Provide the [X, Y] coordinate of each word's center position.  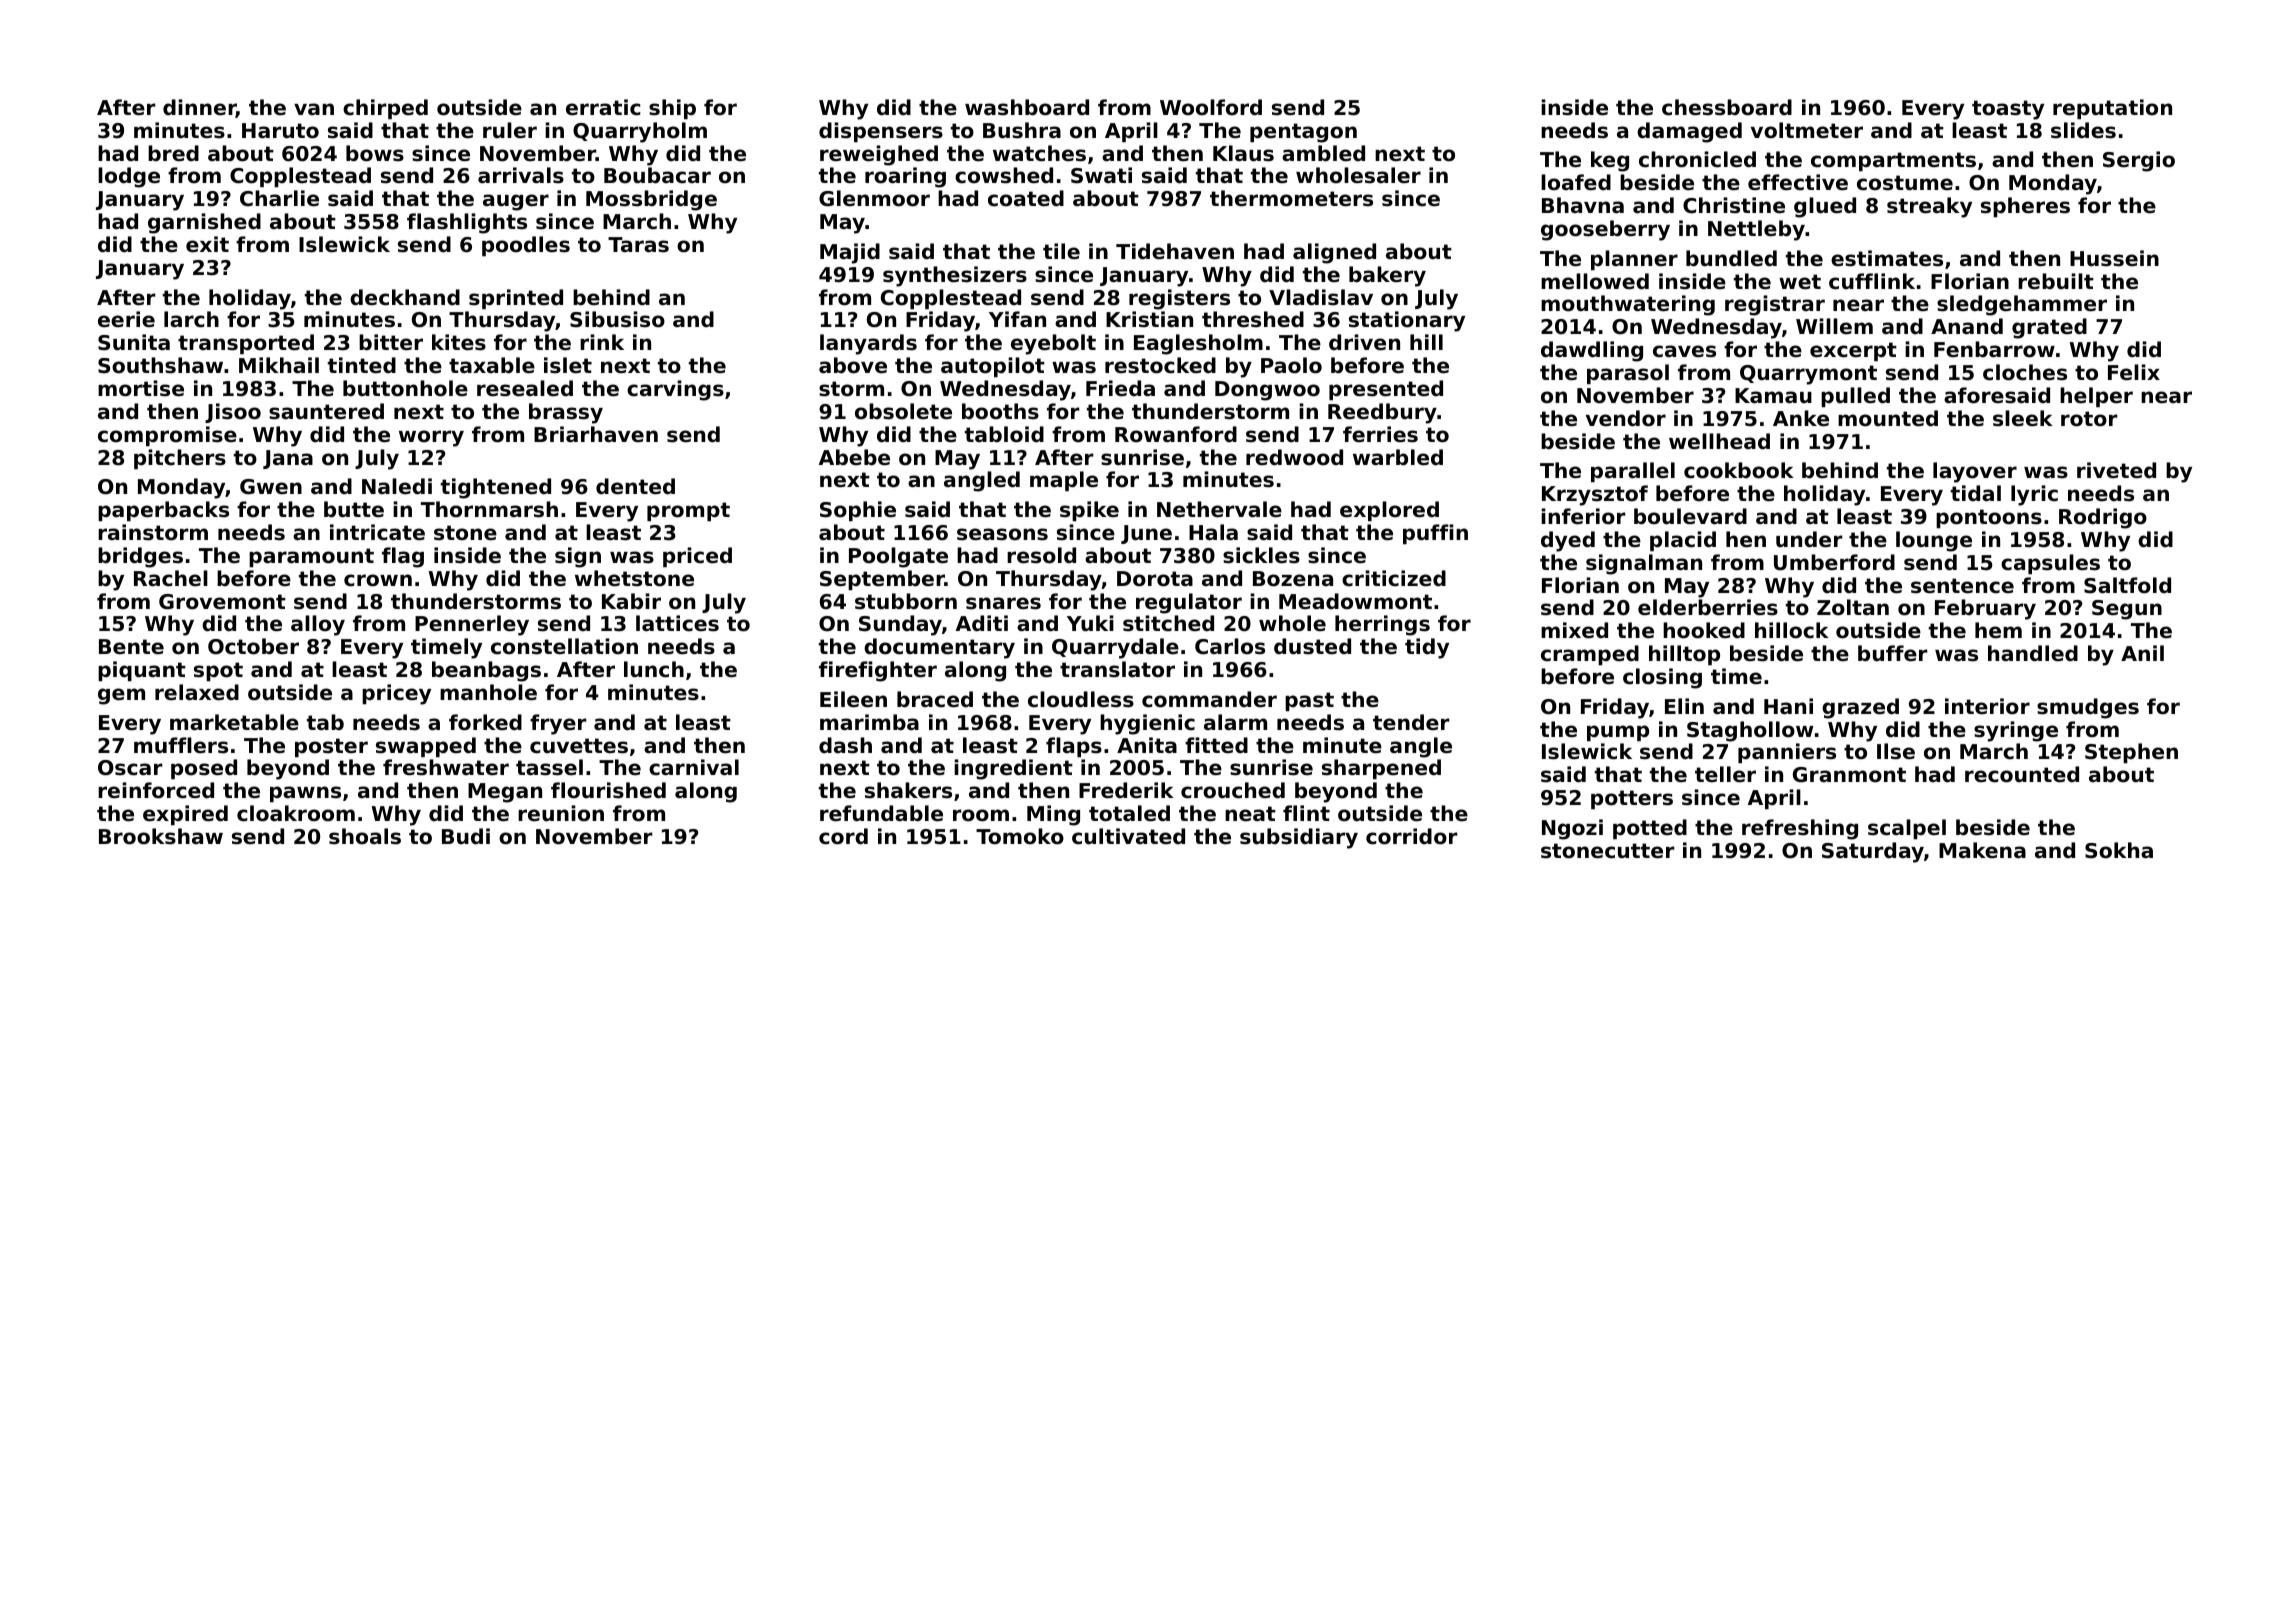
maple [1064, 481]
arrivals [521, 175]
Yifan [1017, 319]
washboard [1027, 107]
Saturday [1873, 852]
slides [2083, 130]
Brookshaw [161, 836]
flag [403, 557]
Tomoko [1020, 836]
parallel [1633, 472]
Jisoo [233, 413]
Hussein [2114, 258]
